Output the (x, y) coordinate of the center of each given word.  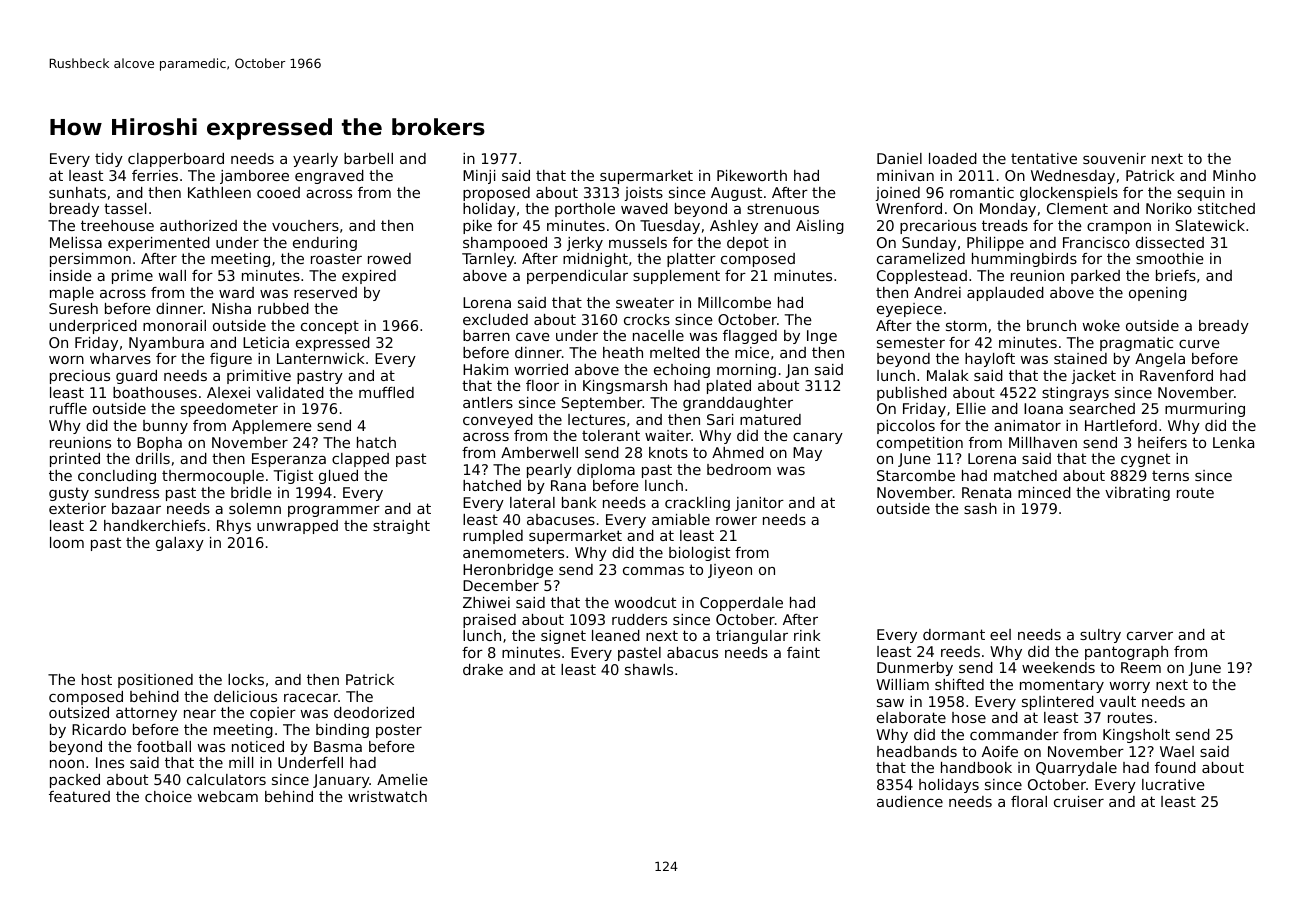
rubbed (283, 308)
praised (489, 621)
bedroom (739, 469)
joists (643, 194)
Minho (1234, 175)
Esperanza (289, 460)
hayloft (990, 360)
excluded (495, 319)
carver (1150, 636)
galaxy (180, 544)
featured (79, 796)
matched (1025, 475)
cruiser (1079, 801)
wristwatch (387, 796)
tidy (109, 160)
